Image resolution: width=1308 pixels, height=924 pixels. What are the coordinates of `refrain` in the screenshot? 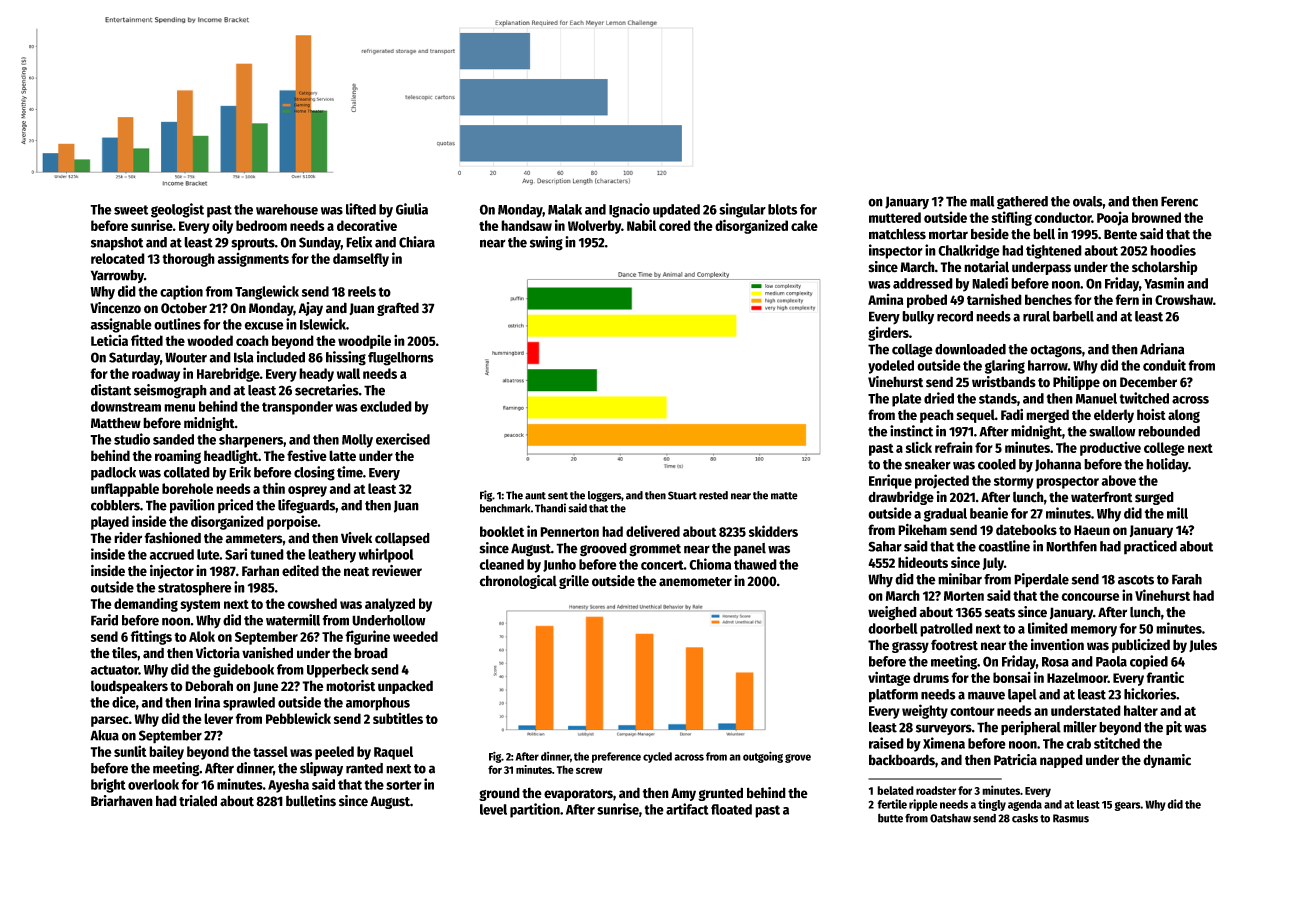 It's located at (954, 447).
